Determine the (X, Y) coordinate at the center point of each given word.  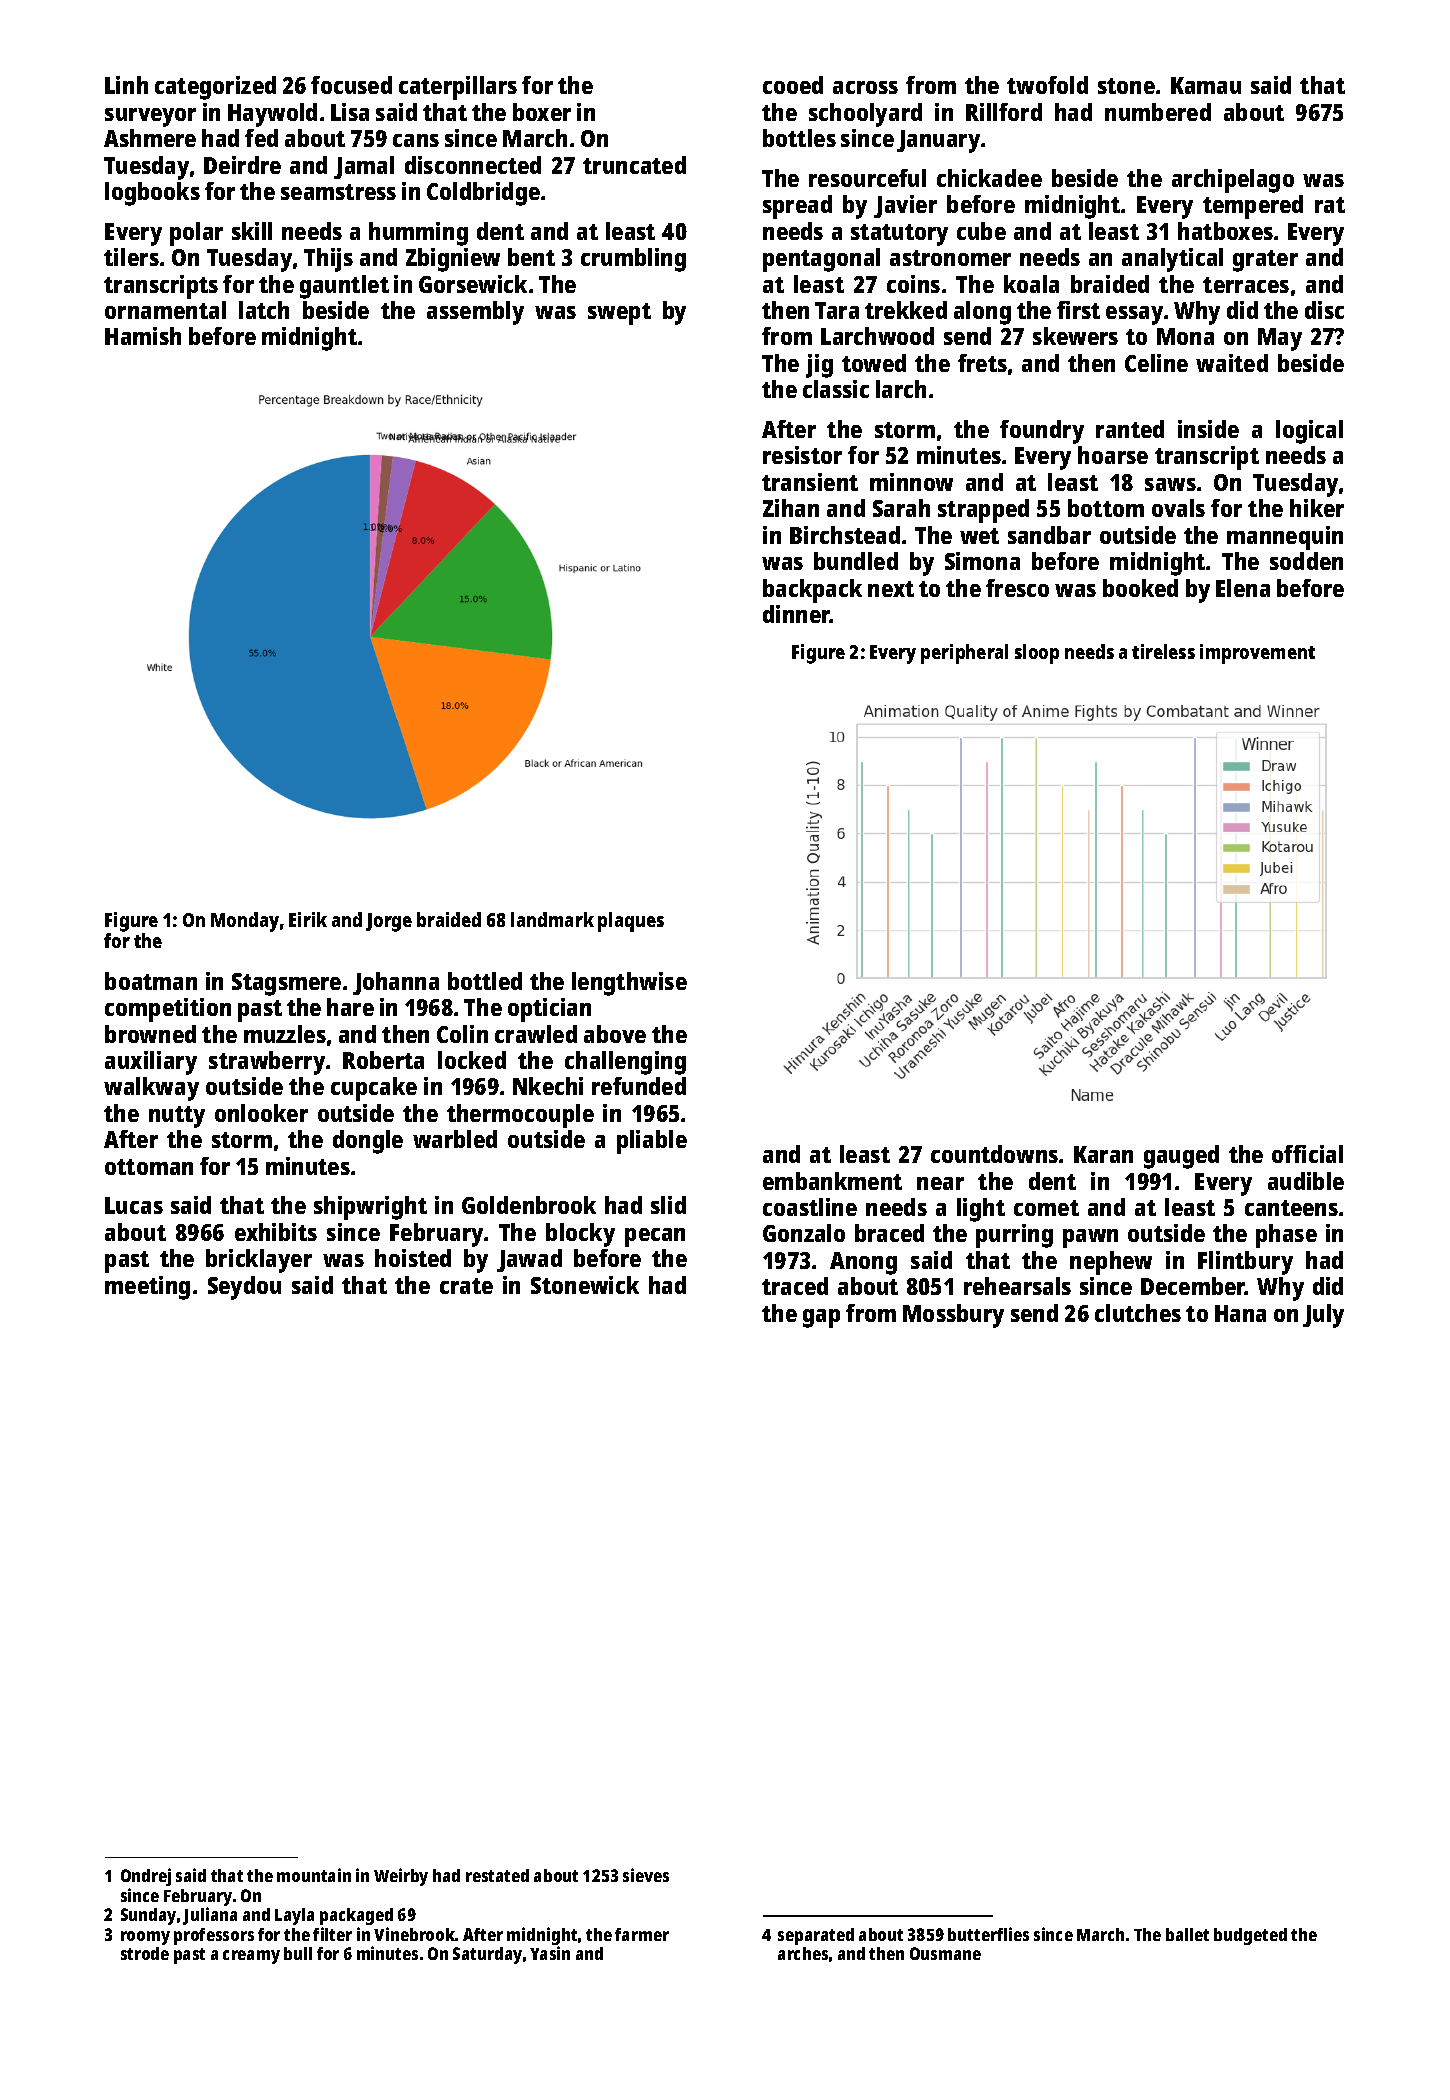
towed (874, 363)
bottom (1106, 508)
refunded (639, 1086)
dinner (796, 614)
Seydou (244, 1288)
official (1307, 1154)
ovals (1178, 508)
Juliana (210, 1916)
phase (1286, 1236)
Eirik (308, 919)
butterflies (988, 1934)
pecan (655, 1237)
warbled (455, 1139)
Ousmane (945, 1953)
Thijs (328, 260)
